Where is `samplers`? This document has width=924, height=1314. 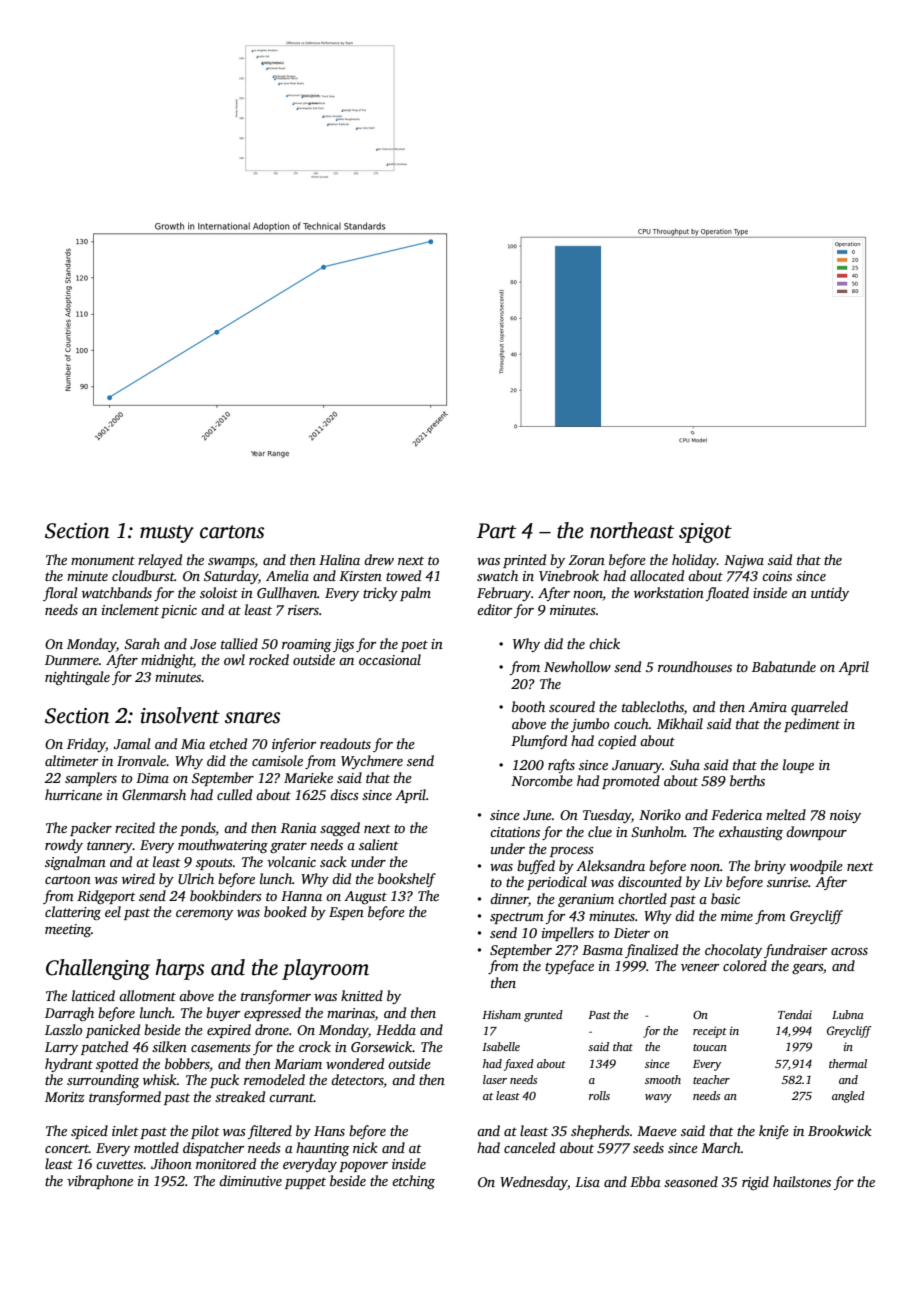
samplers is located at coordinates (91, 779).
